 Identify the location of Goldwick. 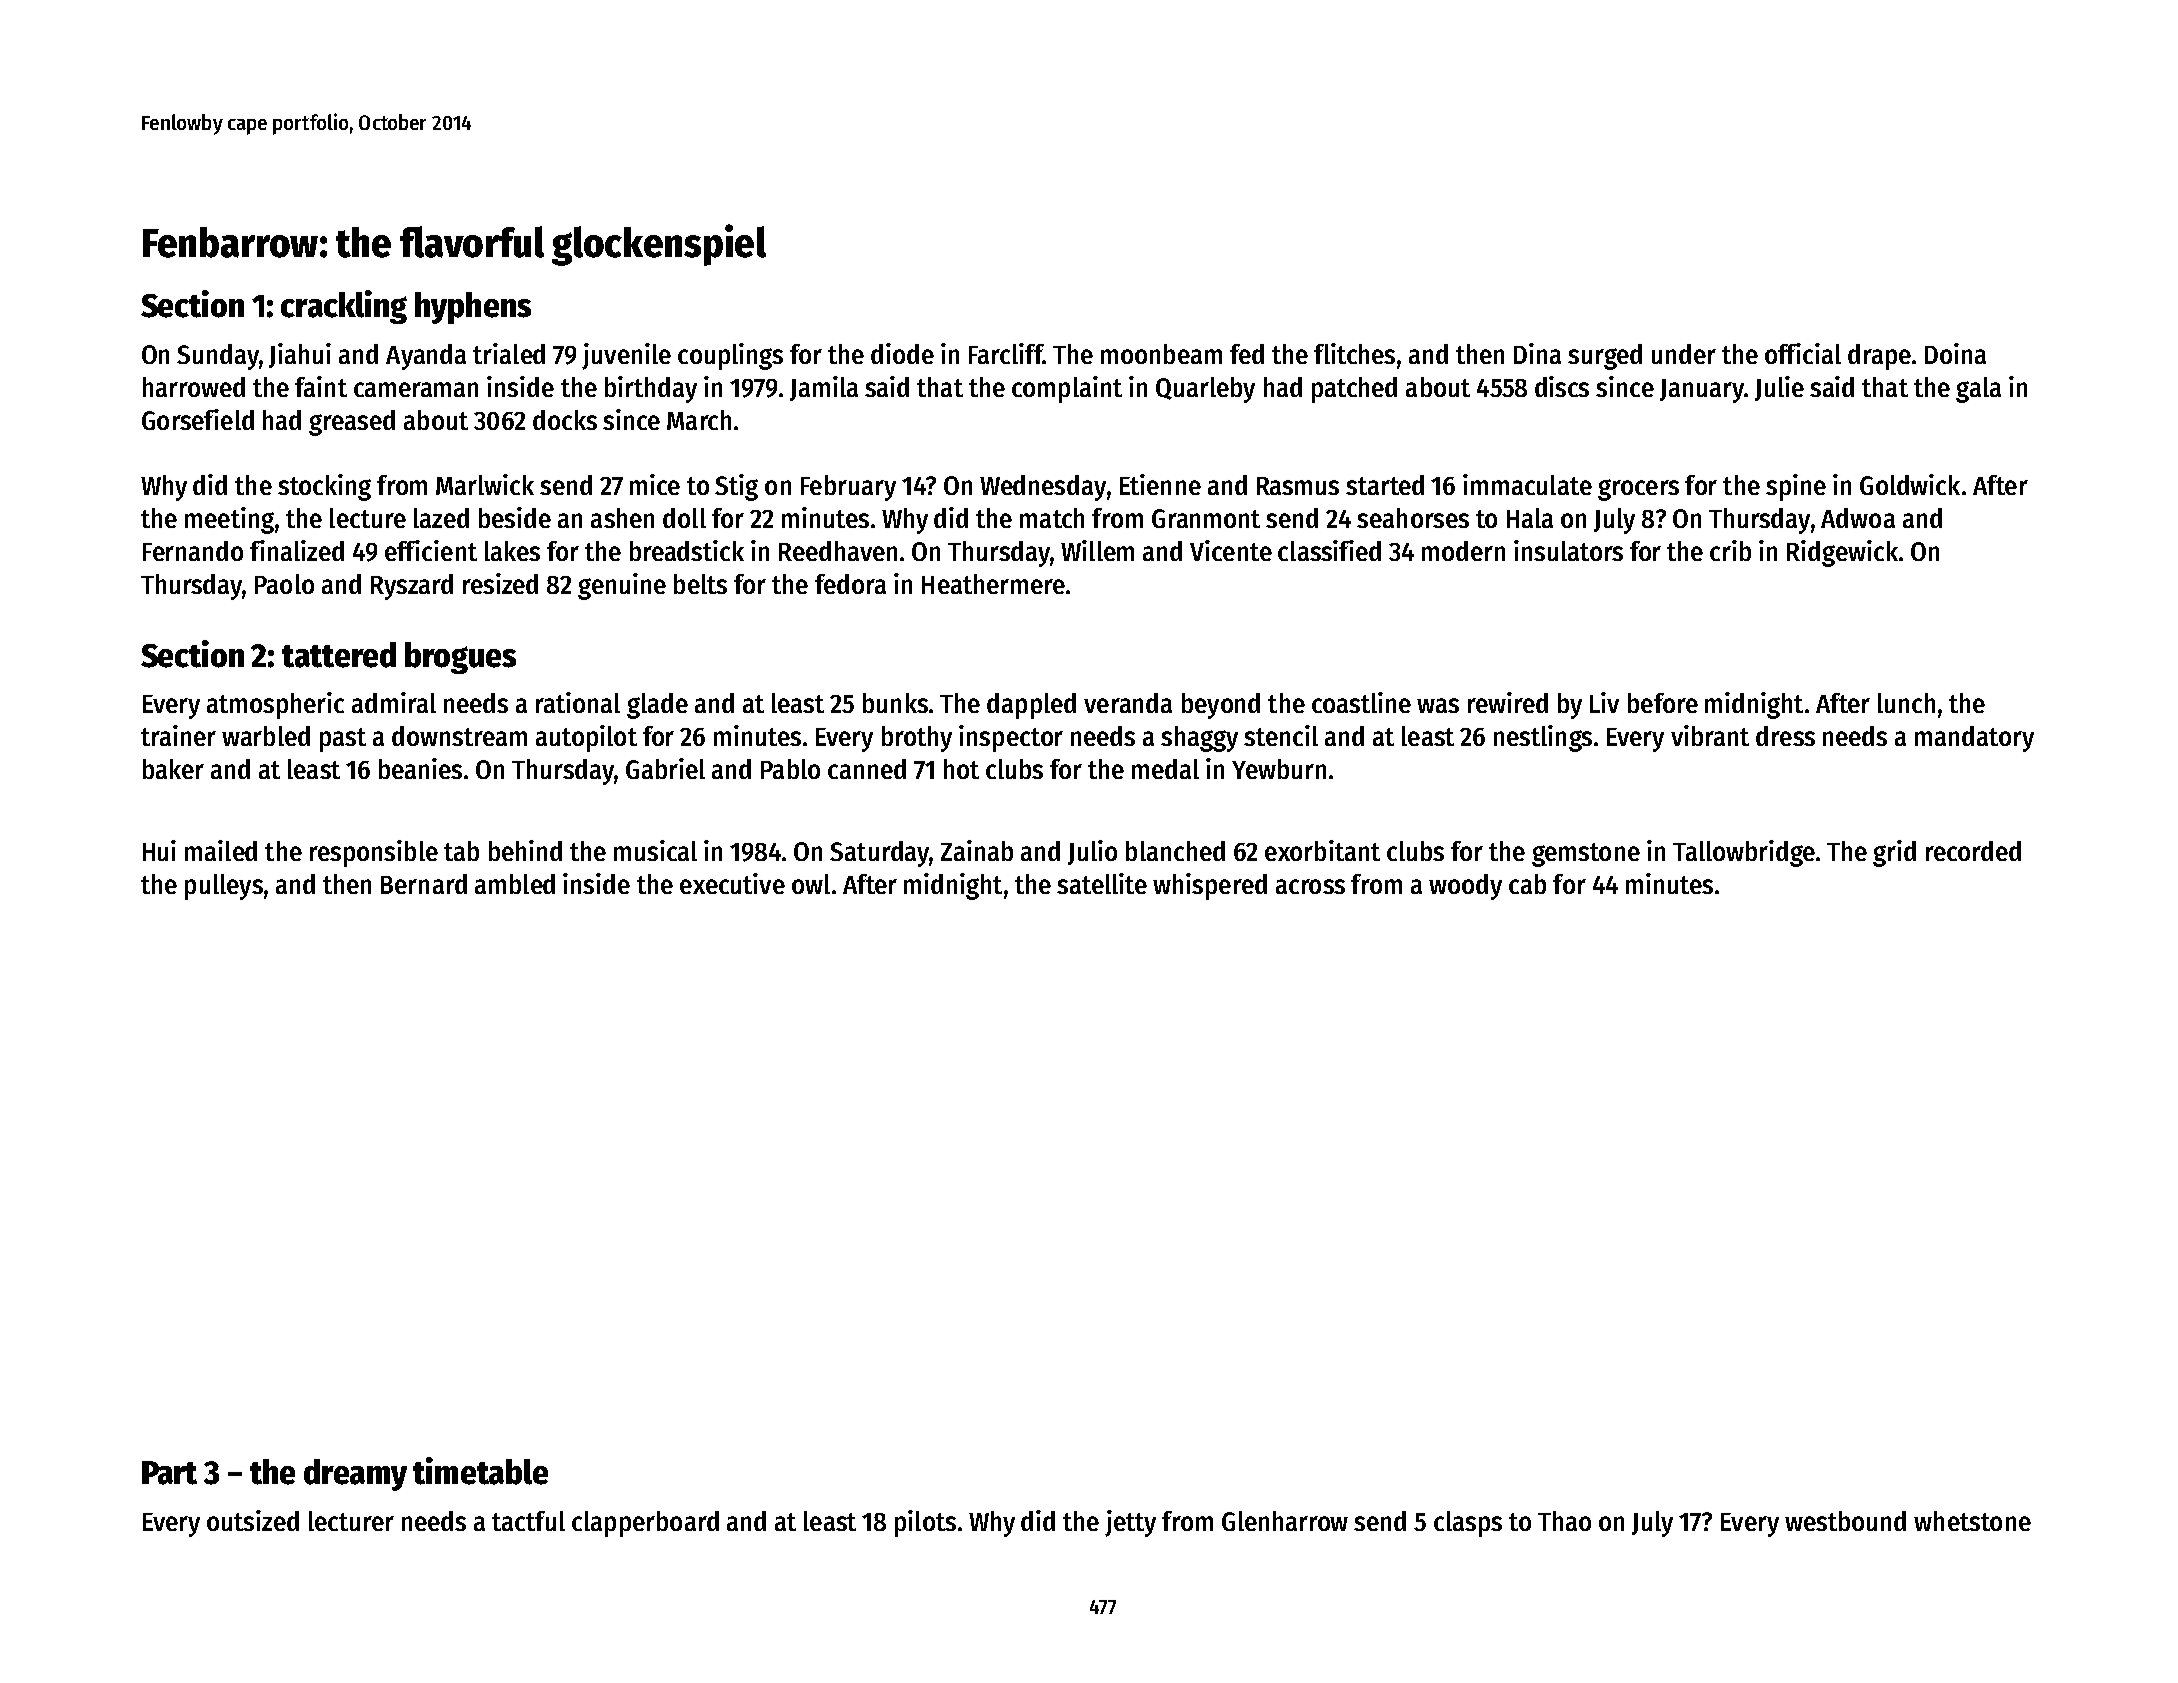
(1910, 484).
